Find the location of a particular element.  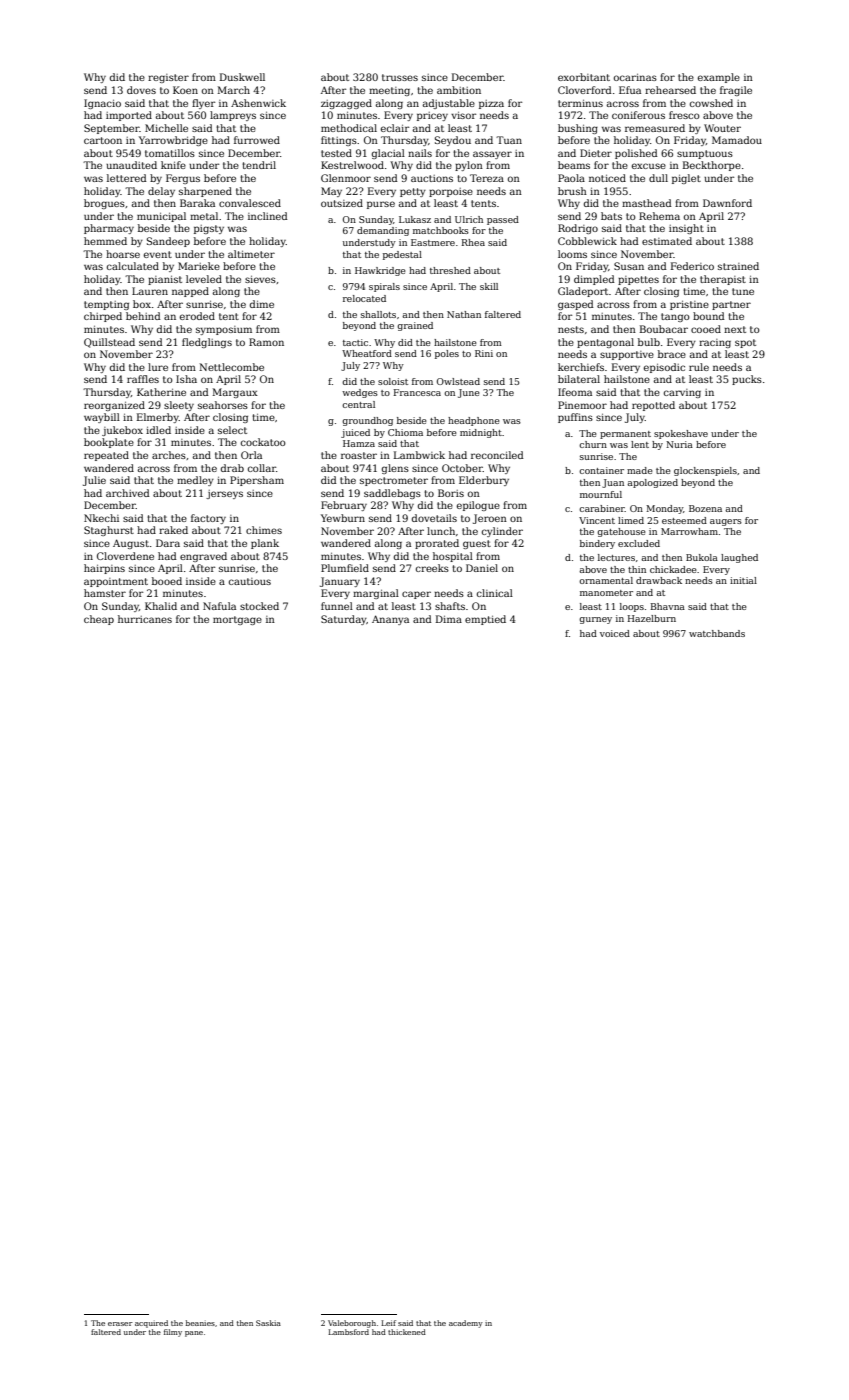

watchbands is located at coordinates (717, 633).
